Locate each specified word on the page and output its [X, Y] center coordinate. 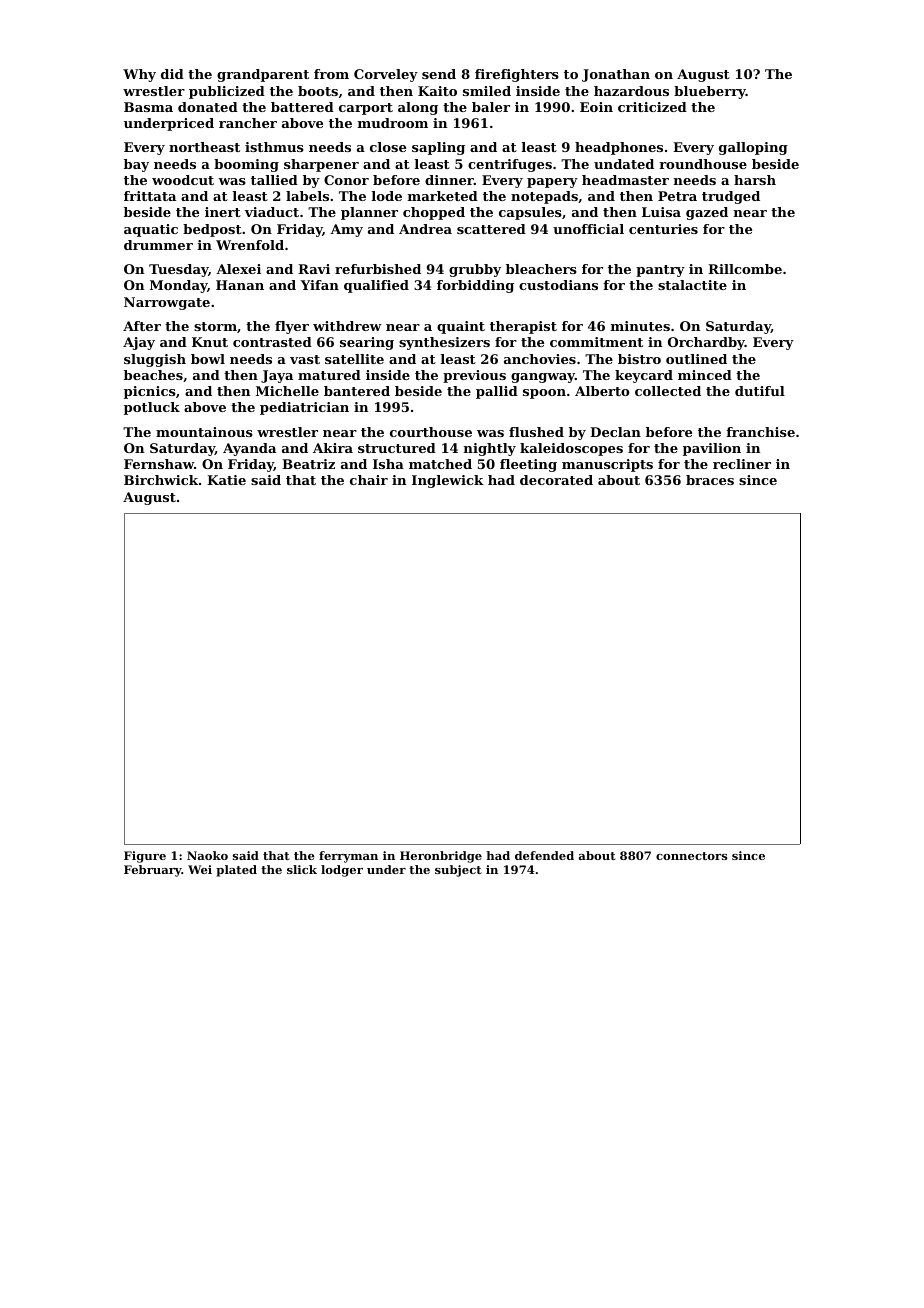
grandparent [263, 75]
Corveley [386, 75]
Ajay [139, 343]
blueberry [710, 92]
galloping [753, 148]
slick [302, 869]
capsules [530, 213]
